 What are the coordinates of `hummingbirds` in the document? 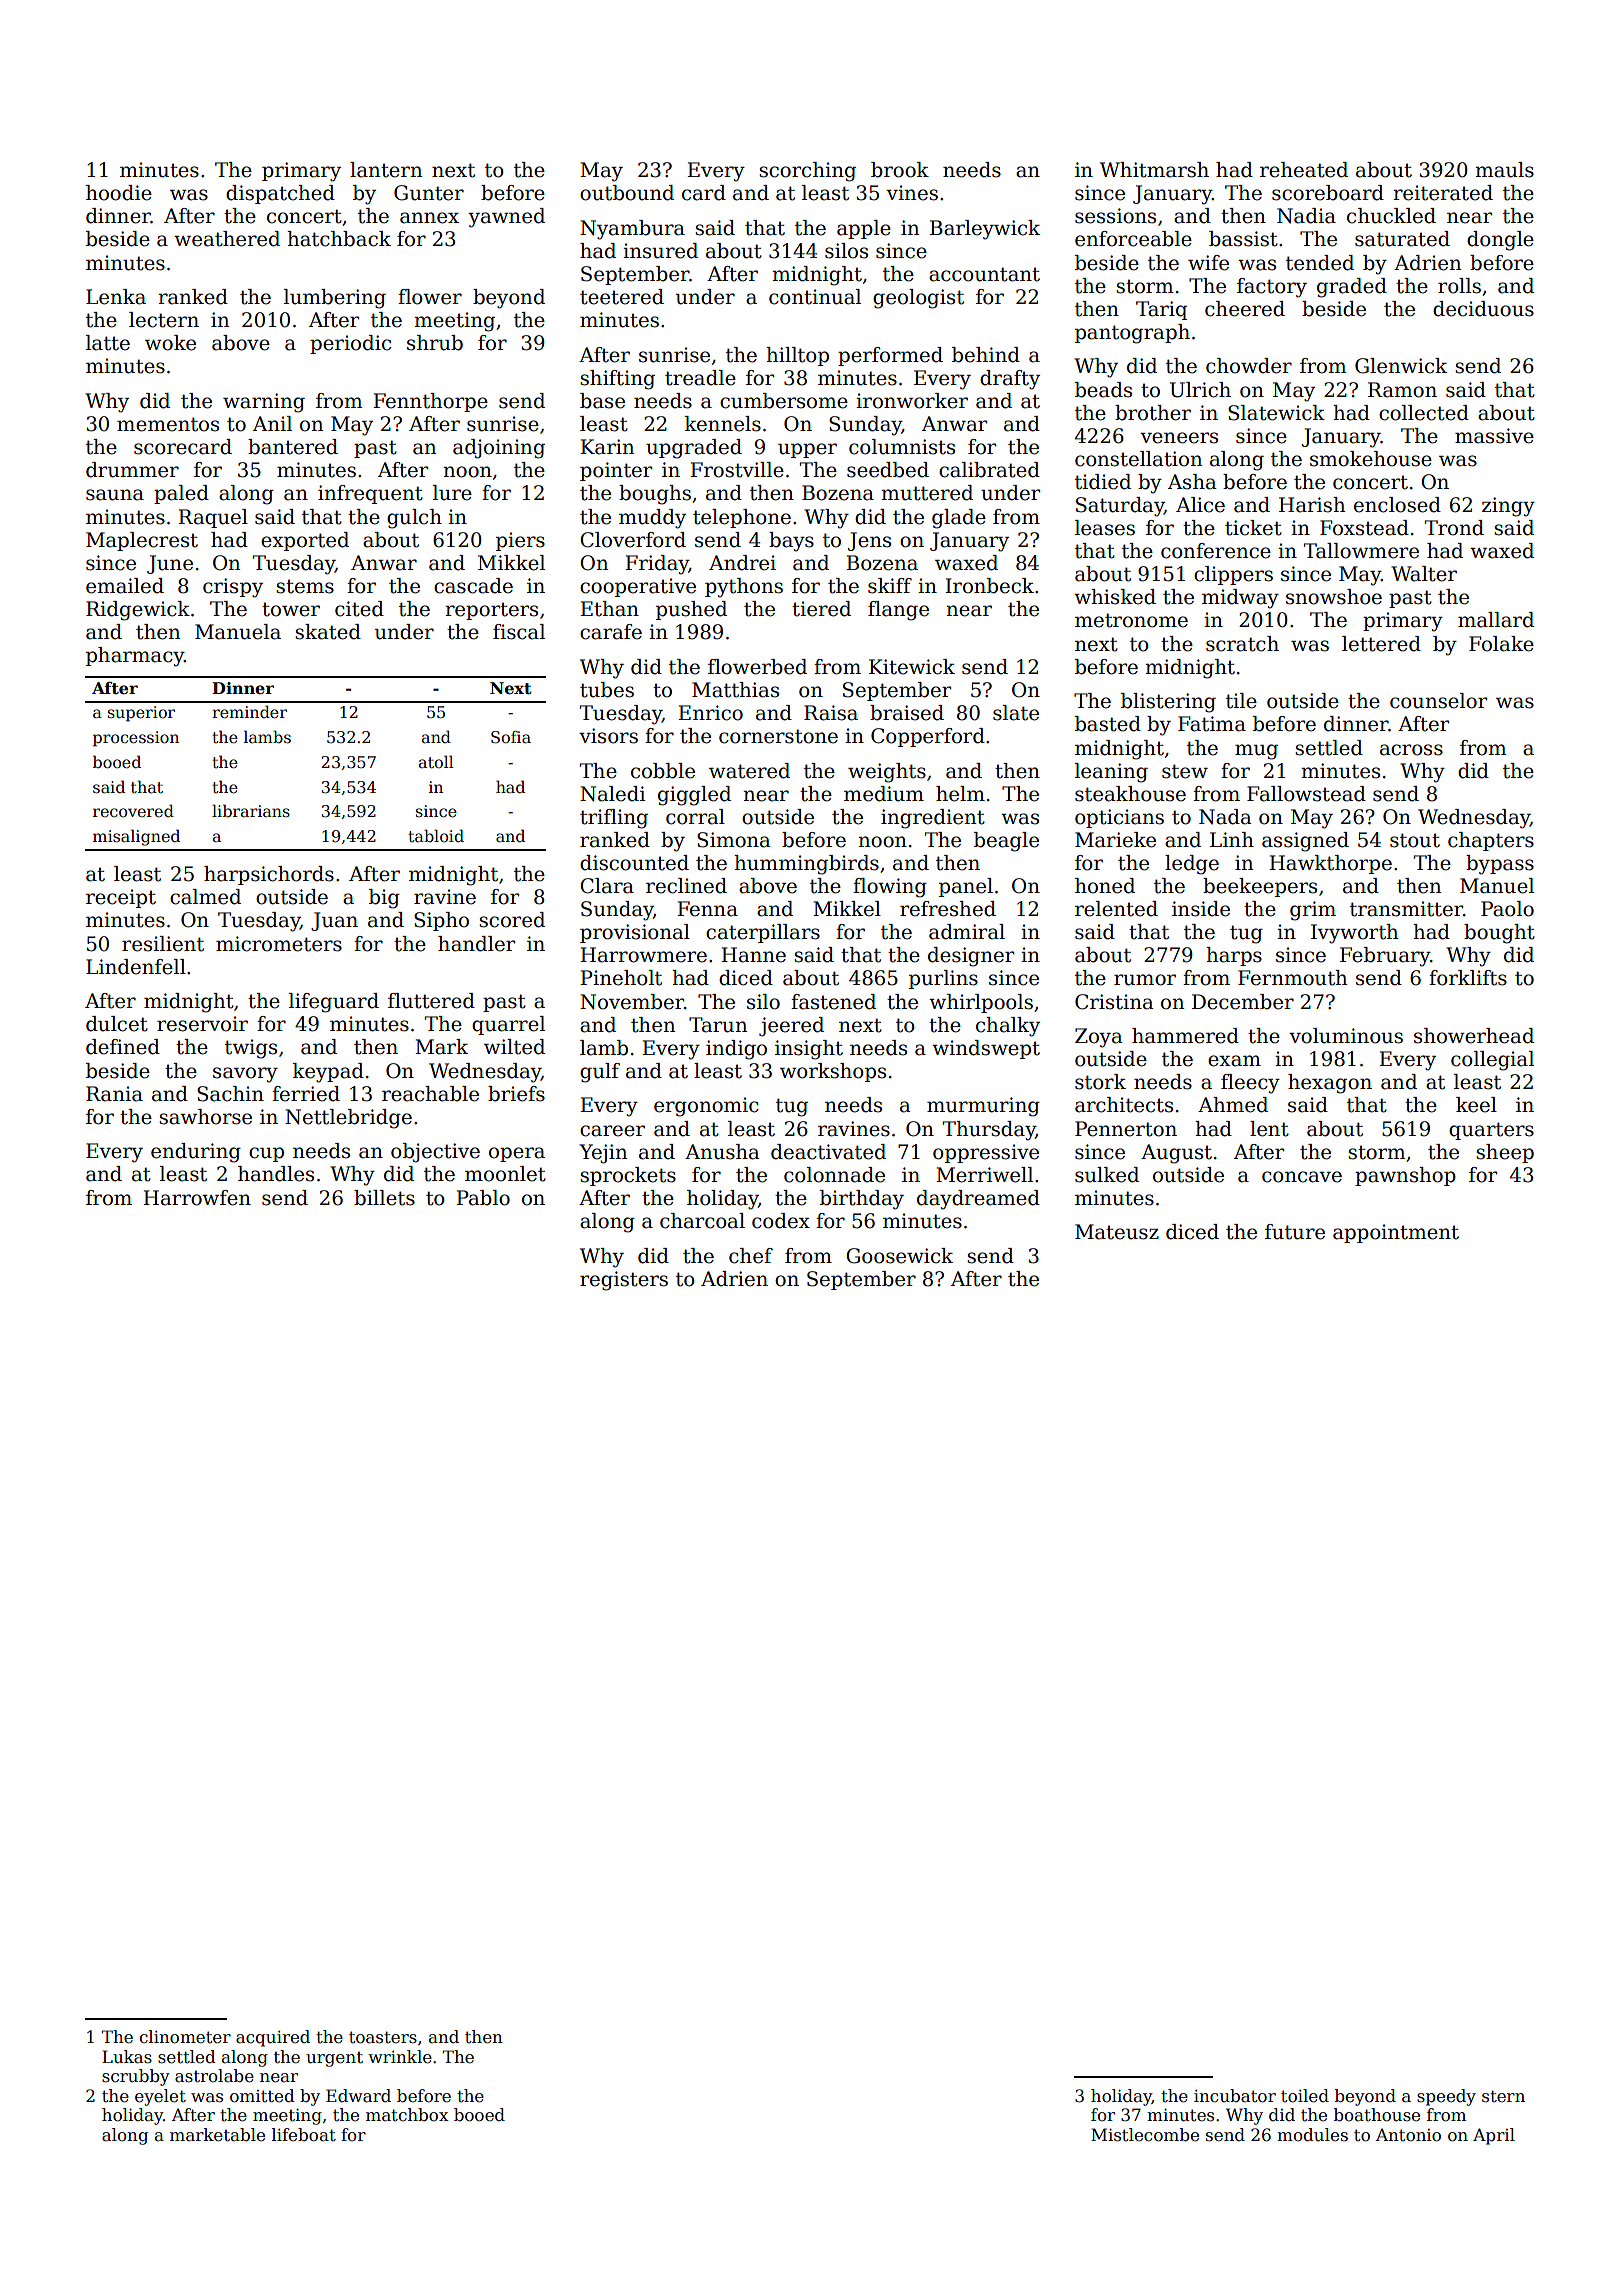 It's located at (806, 865).
